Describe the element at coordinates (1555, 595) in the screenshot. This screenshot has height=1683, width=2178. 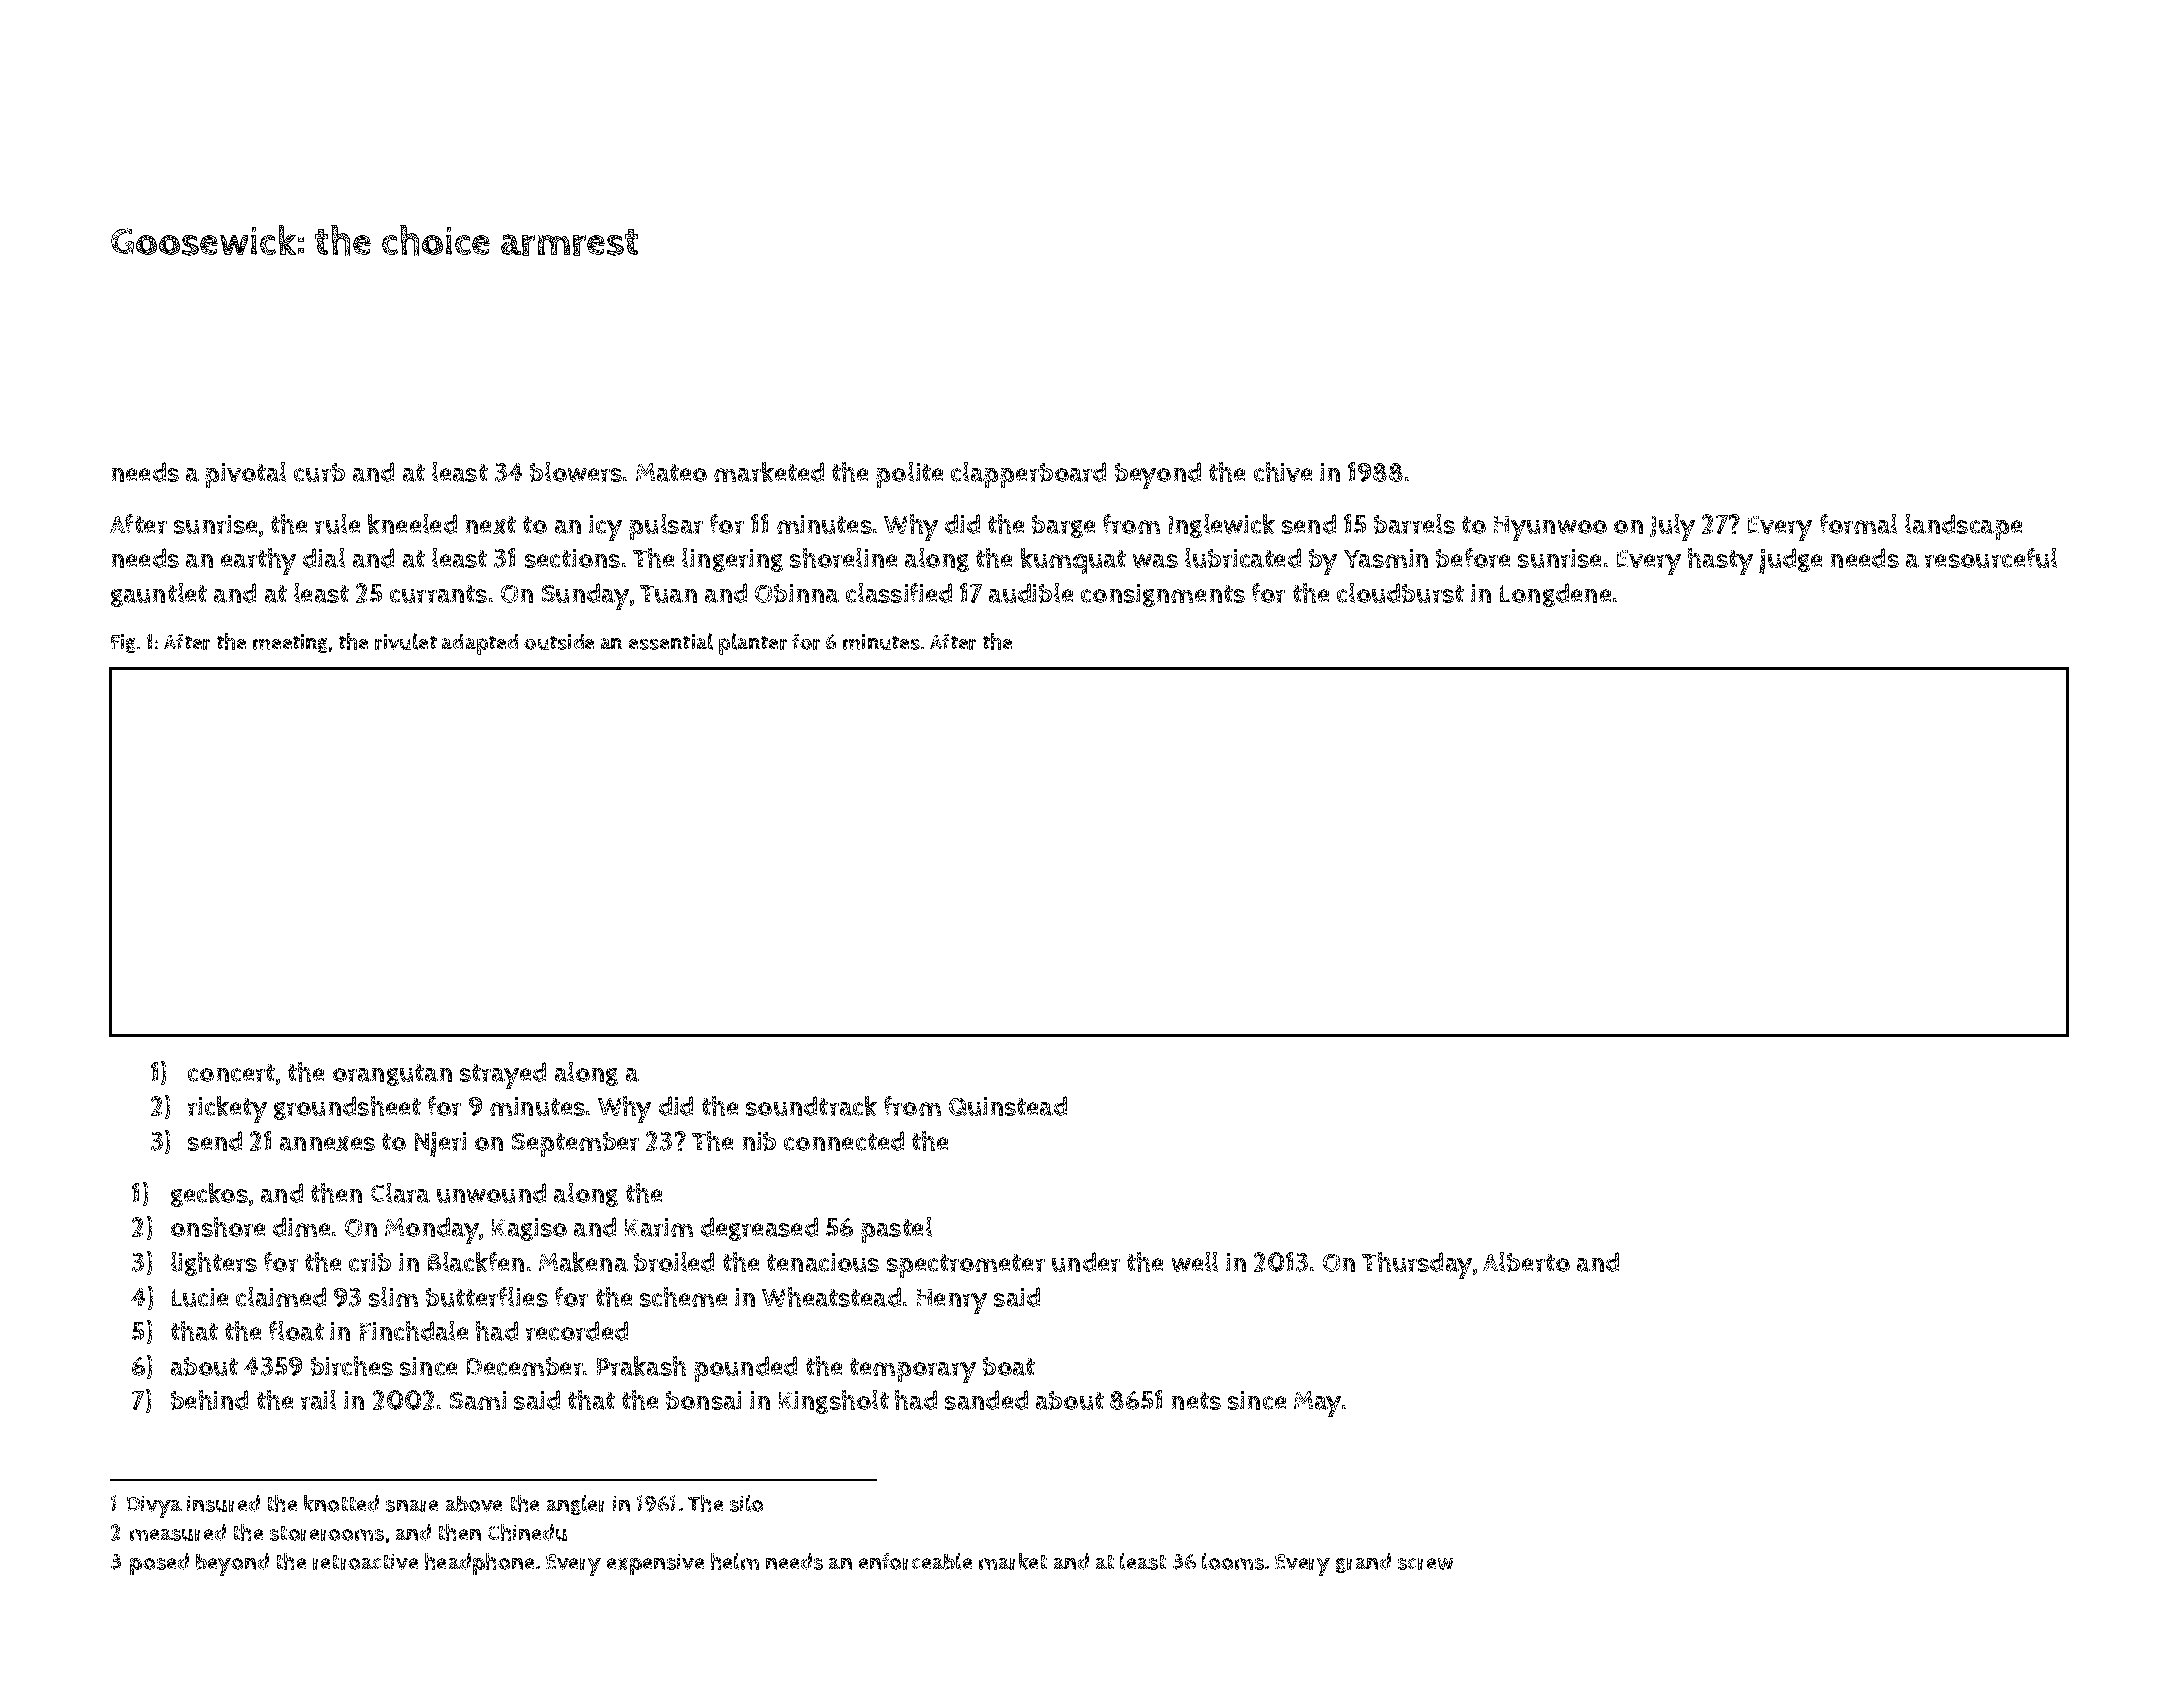
I see `Longdene` at that location.
